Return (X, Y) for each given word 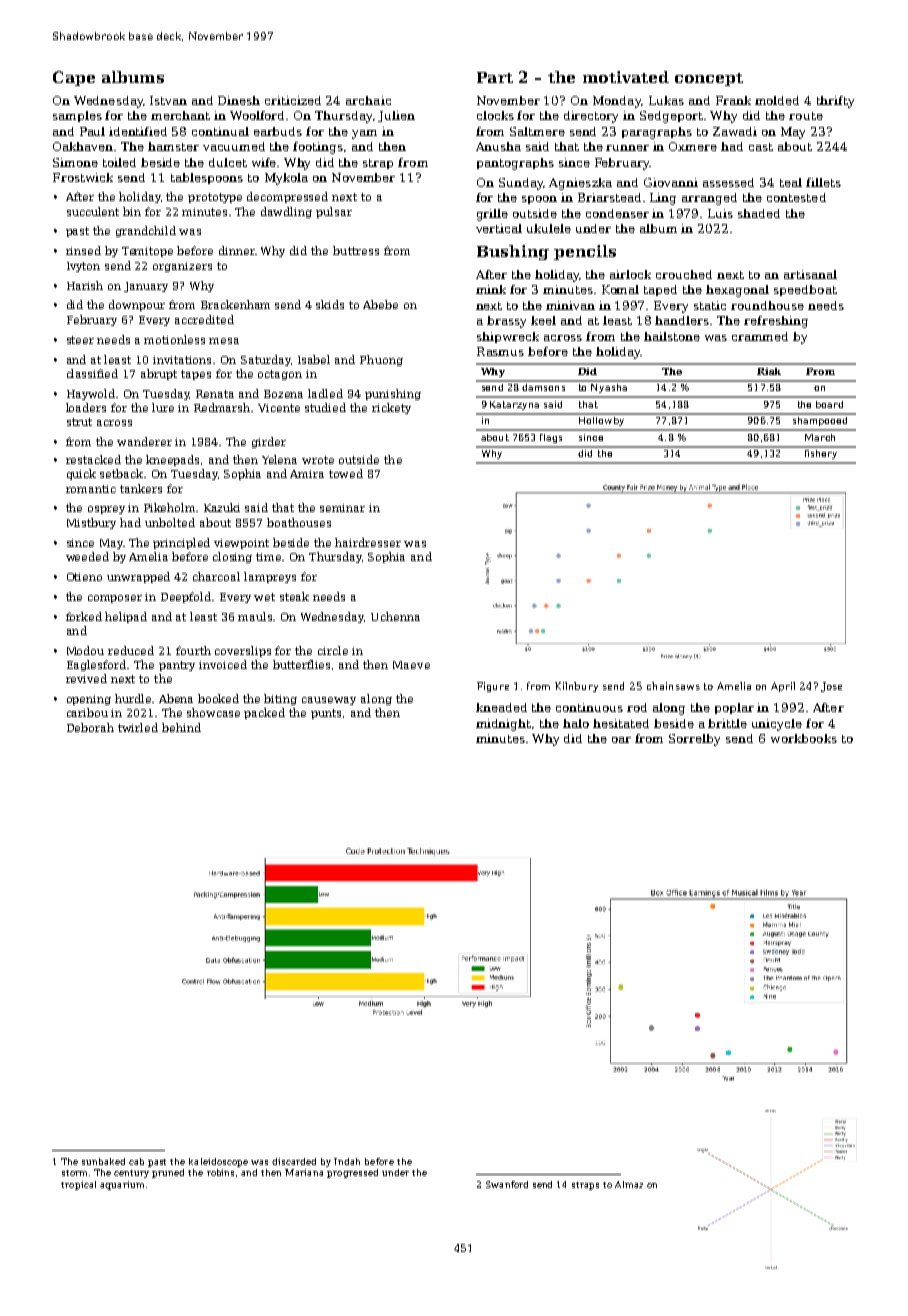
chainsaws (673, 686)
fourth (193, 650)
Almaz (629, 1184)
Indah (347, 1161)
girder (269, 442)
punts (326, 714)
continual (220, 131)
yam (364, 134)
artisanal (810, 274)
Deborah (90, 727)
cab (136, 1161)
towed (346, 473)
